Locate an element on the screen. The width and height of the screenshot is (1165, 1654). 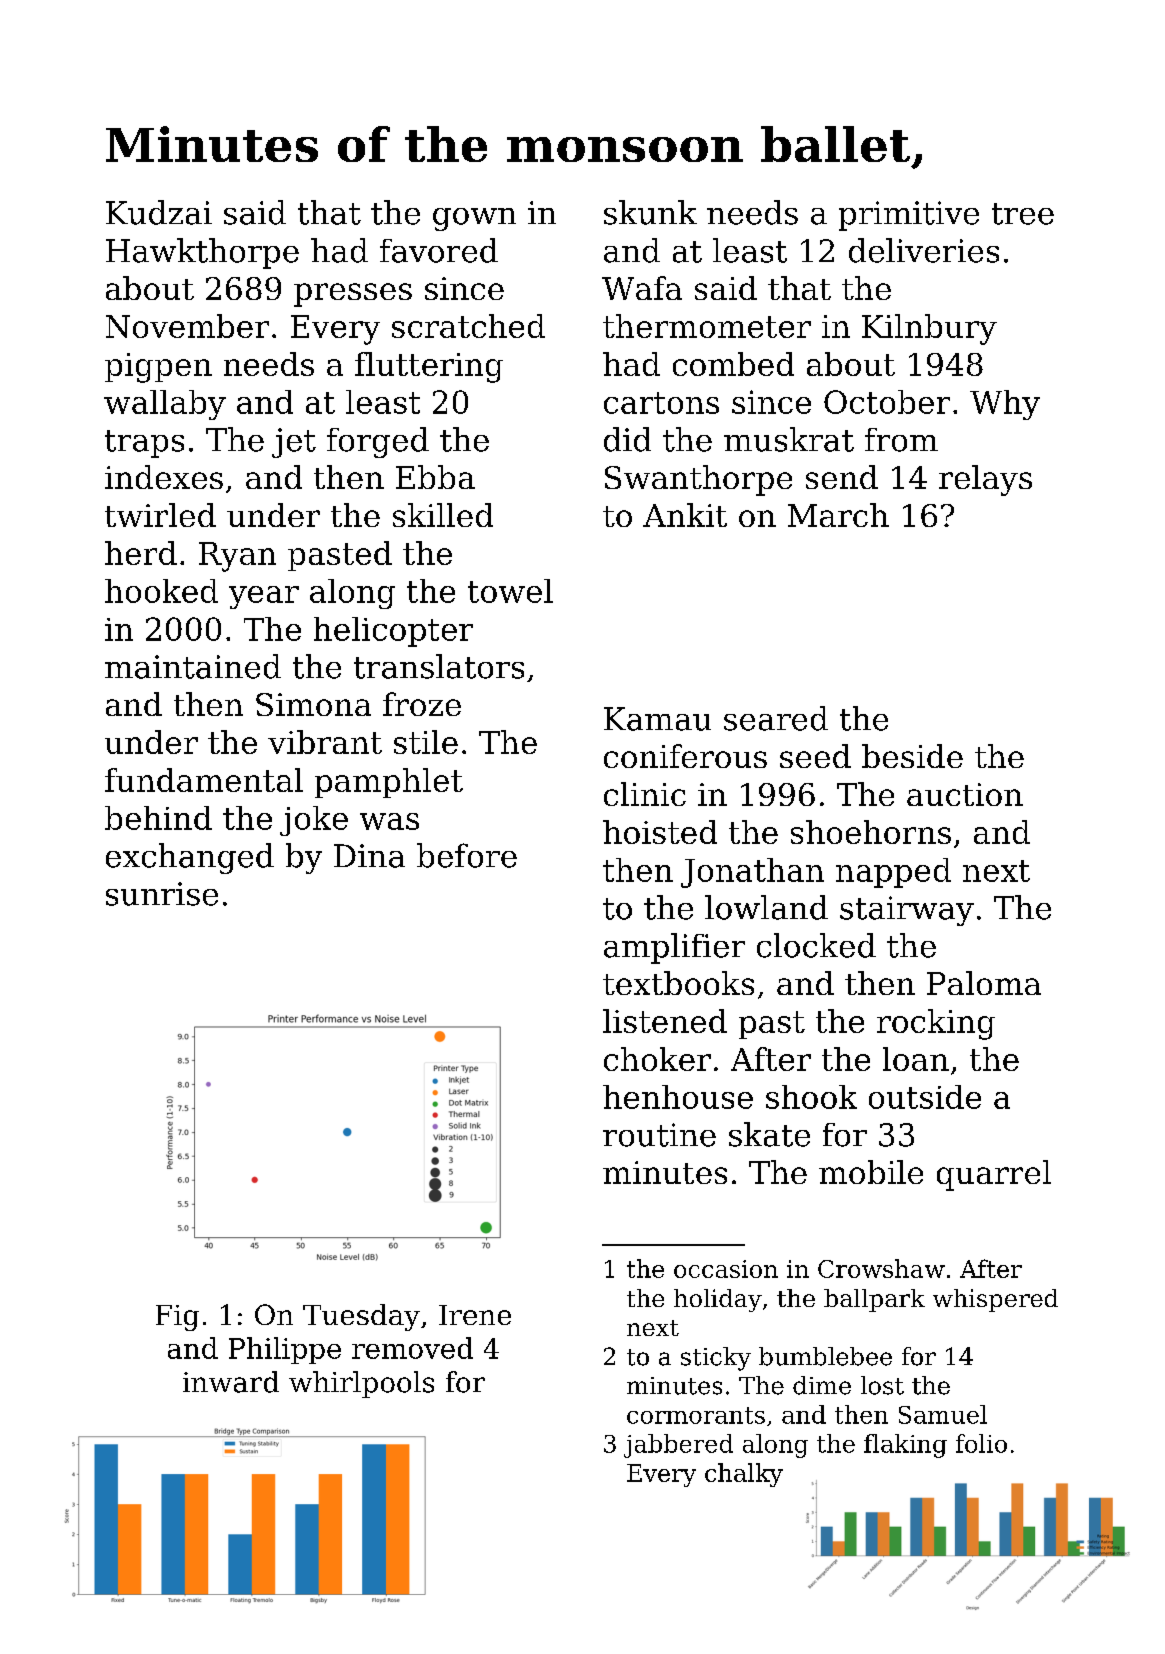
Paloma is located at coordinates (984, 983).
